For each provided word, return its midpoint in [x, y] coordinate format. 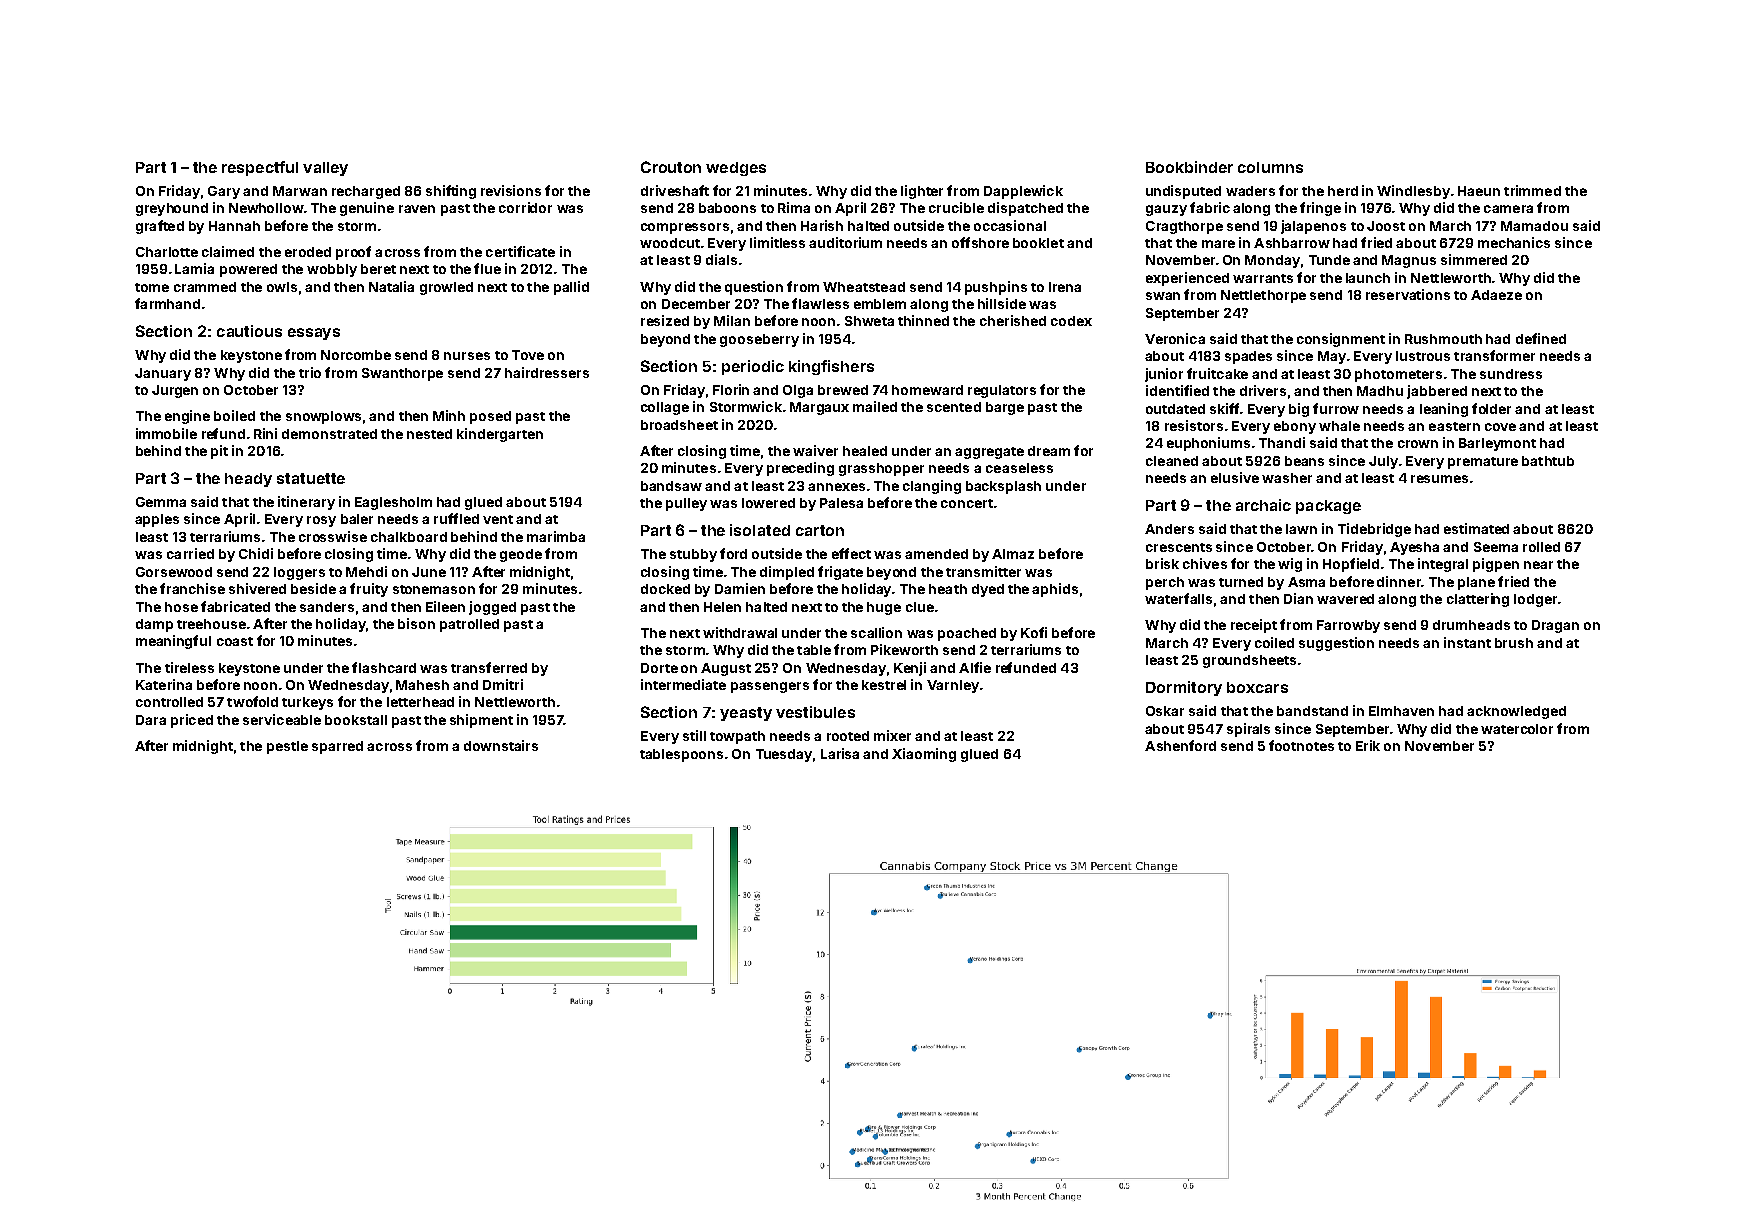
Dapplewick [1023, 192]
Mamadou [1534, 226]
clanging [932, 487]
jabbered [1437, 392]
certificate [520, 251]
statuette [311, 478]
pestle [287, 747]
